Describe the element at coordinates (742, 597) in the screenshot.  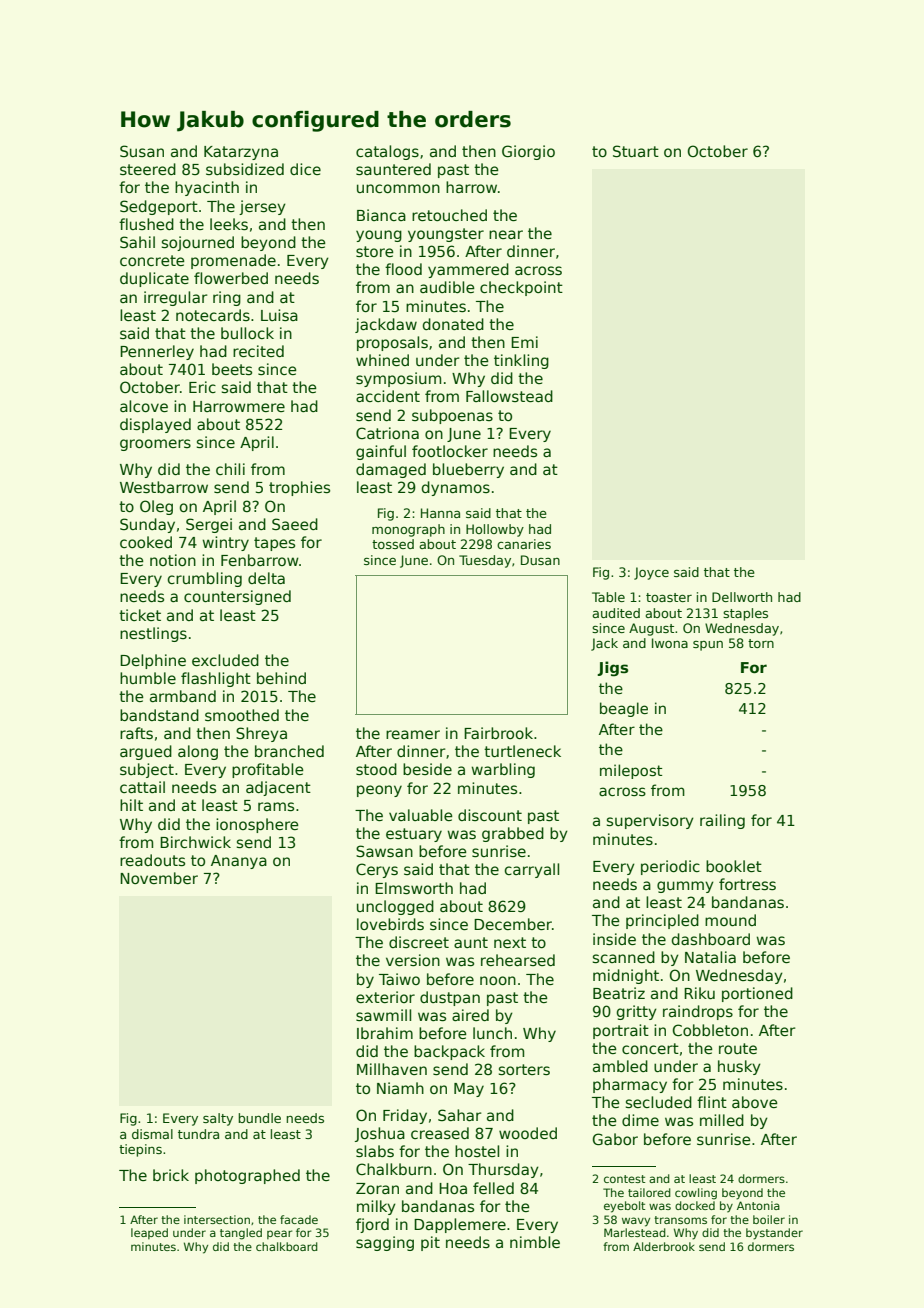
I see `Dellworth` at that location.
